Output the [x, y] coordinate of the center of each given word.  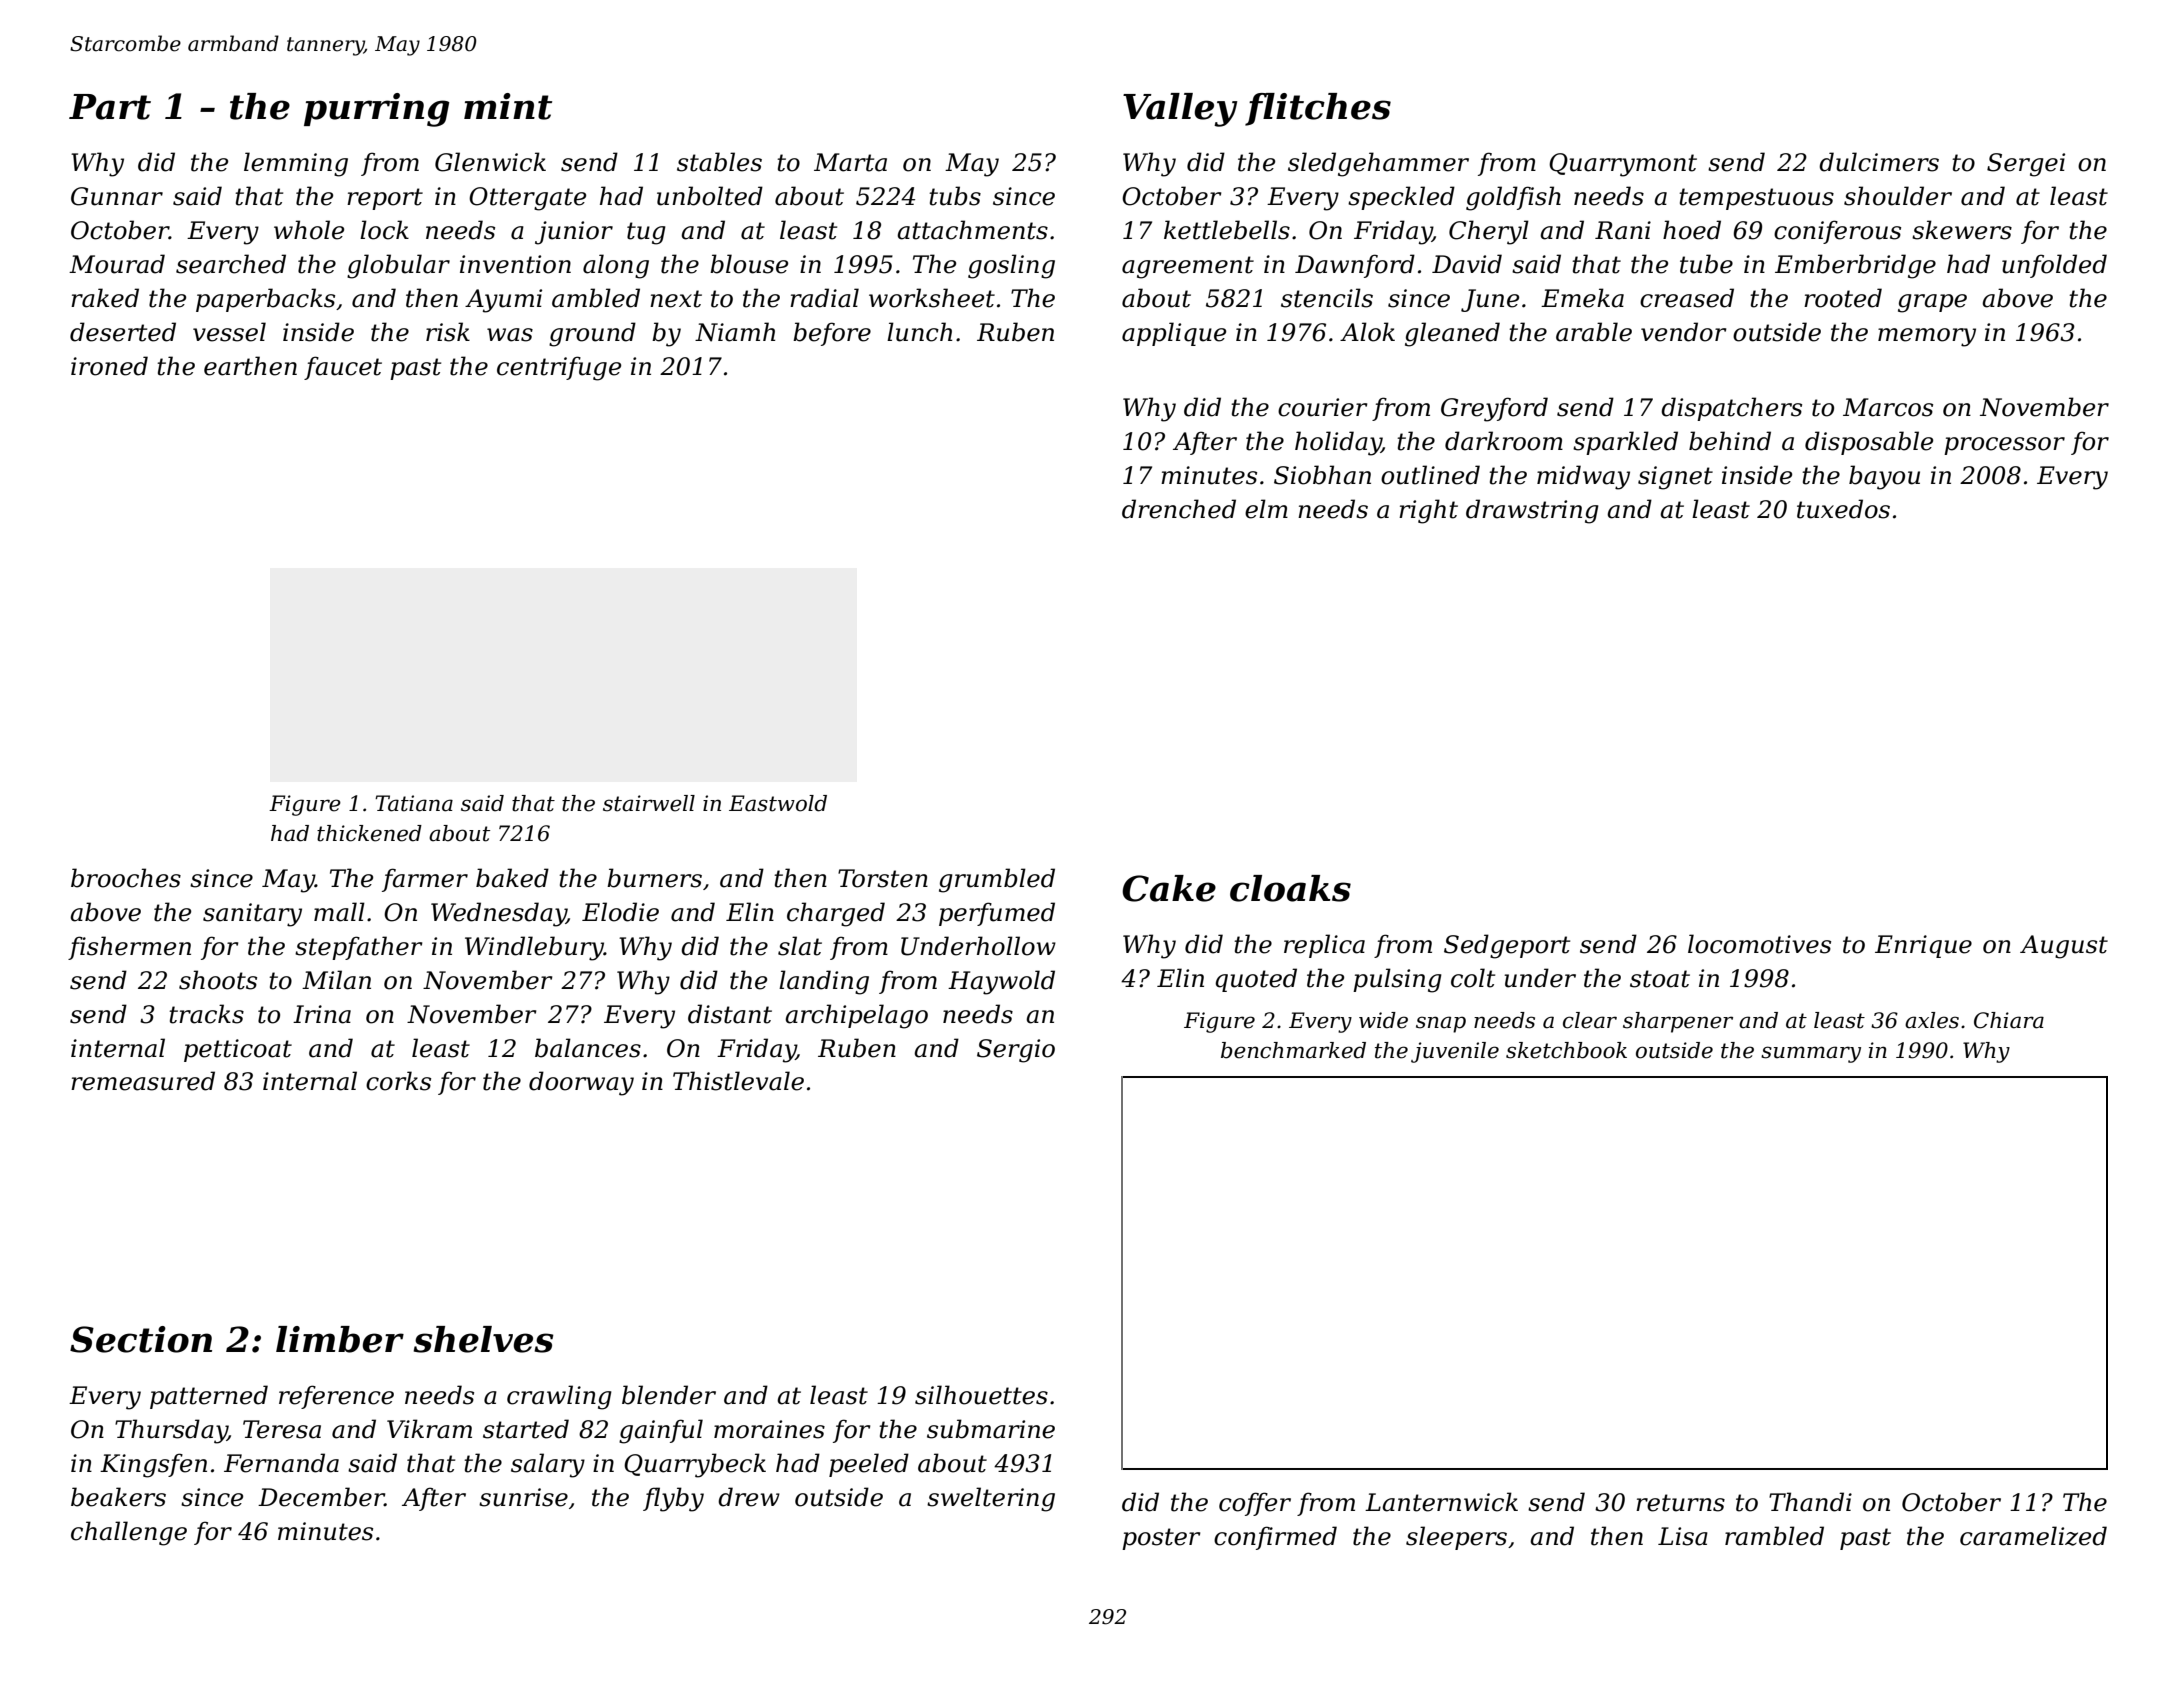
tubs [955, 196]
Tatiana [414, 803]
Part [110, 107]
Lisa [1683, 1536]
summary [1811, 1054]
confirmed [1275, 1538]
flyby [673, 1499]
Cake [1169, 888]
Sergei [2026, 165]
